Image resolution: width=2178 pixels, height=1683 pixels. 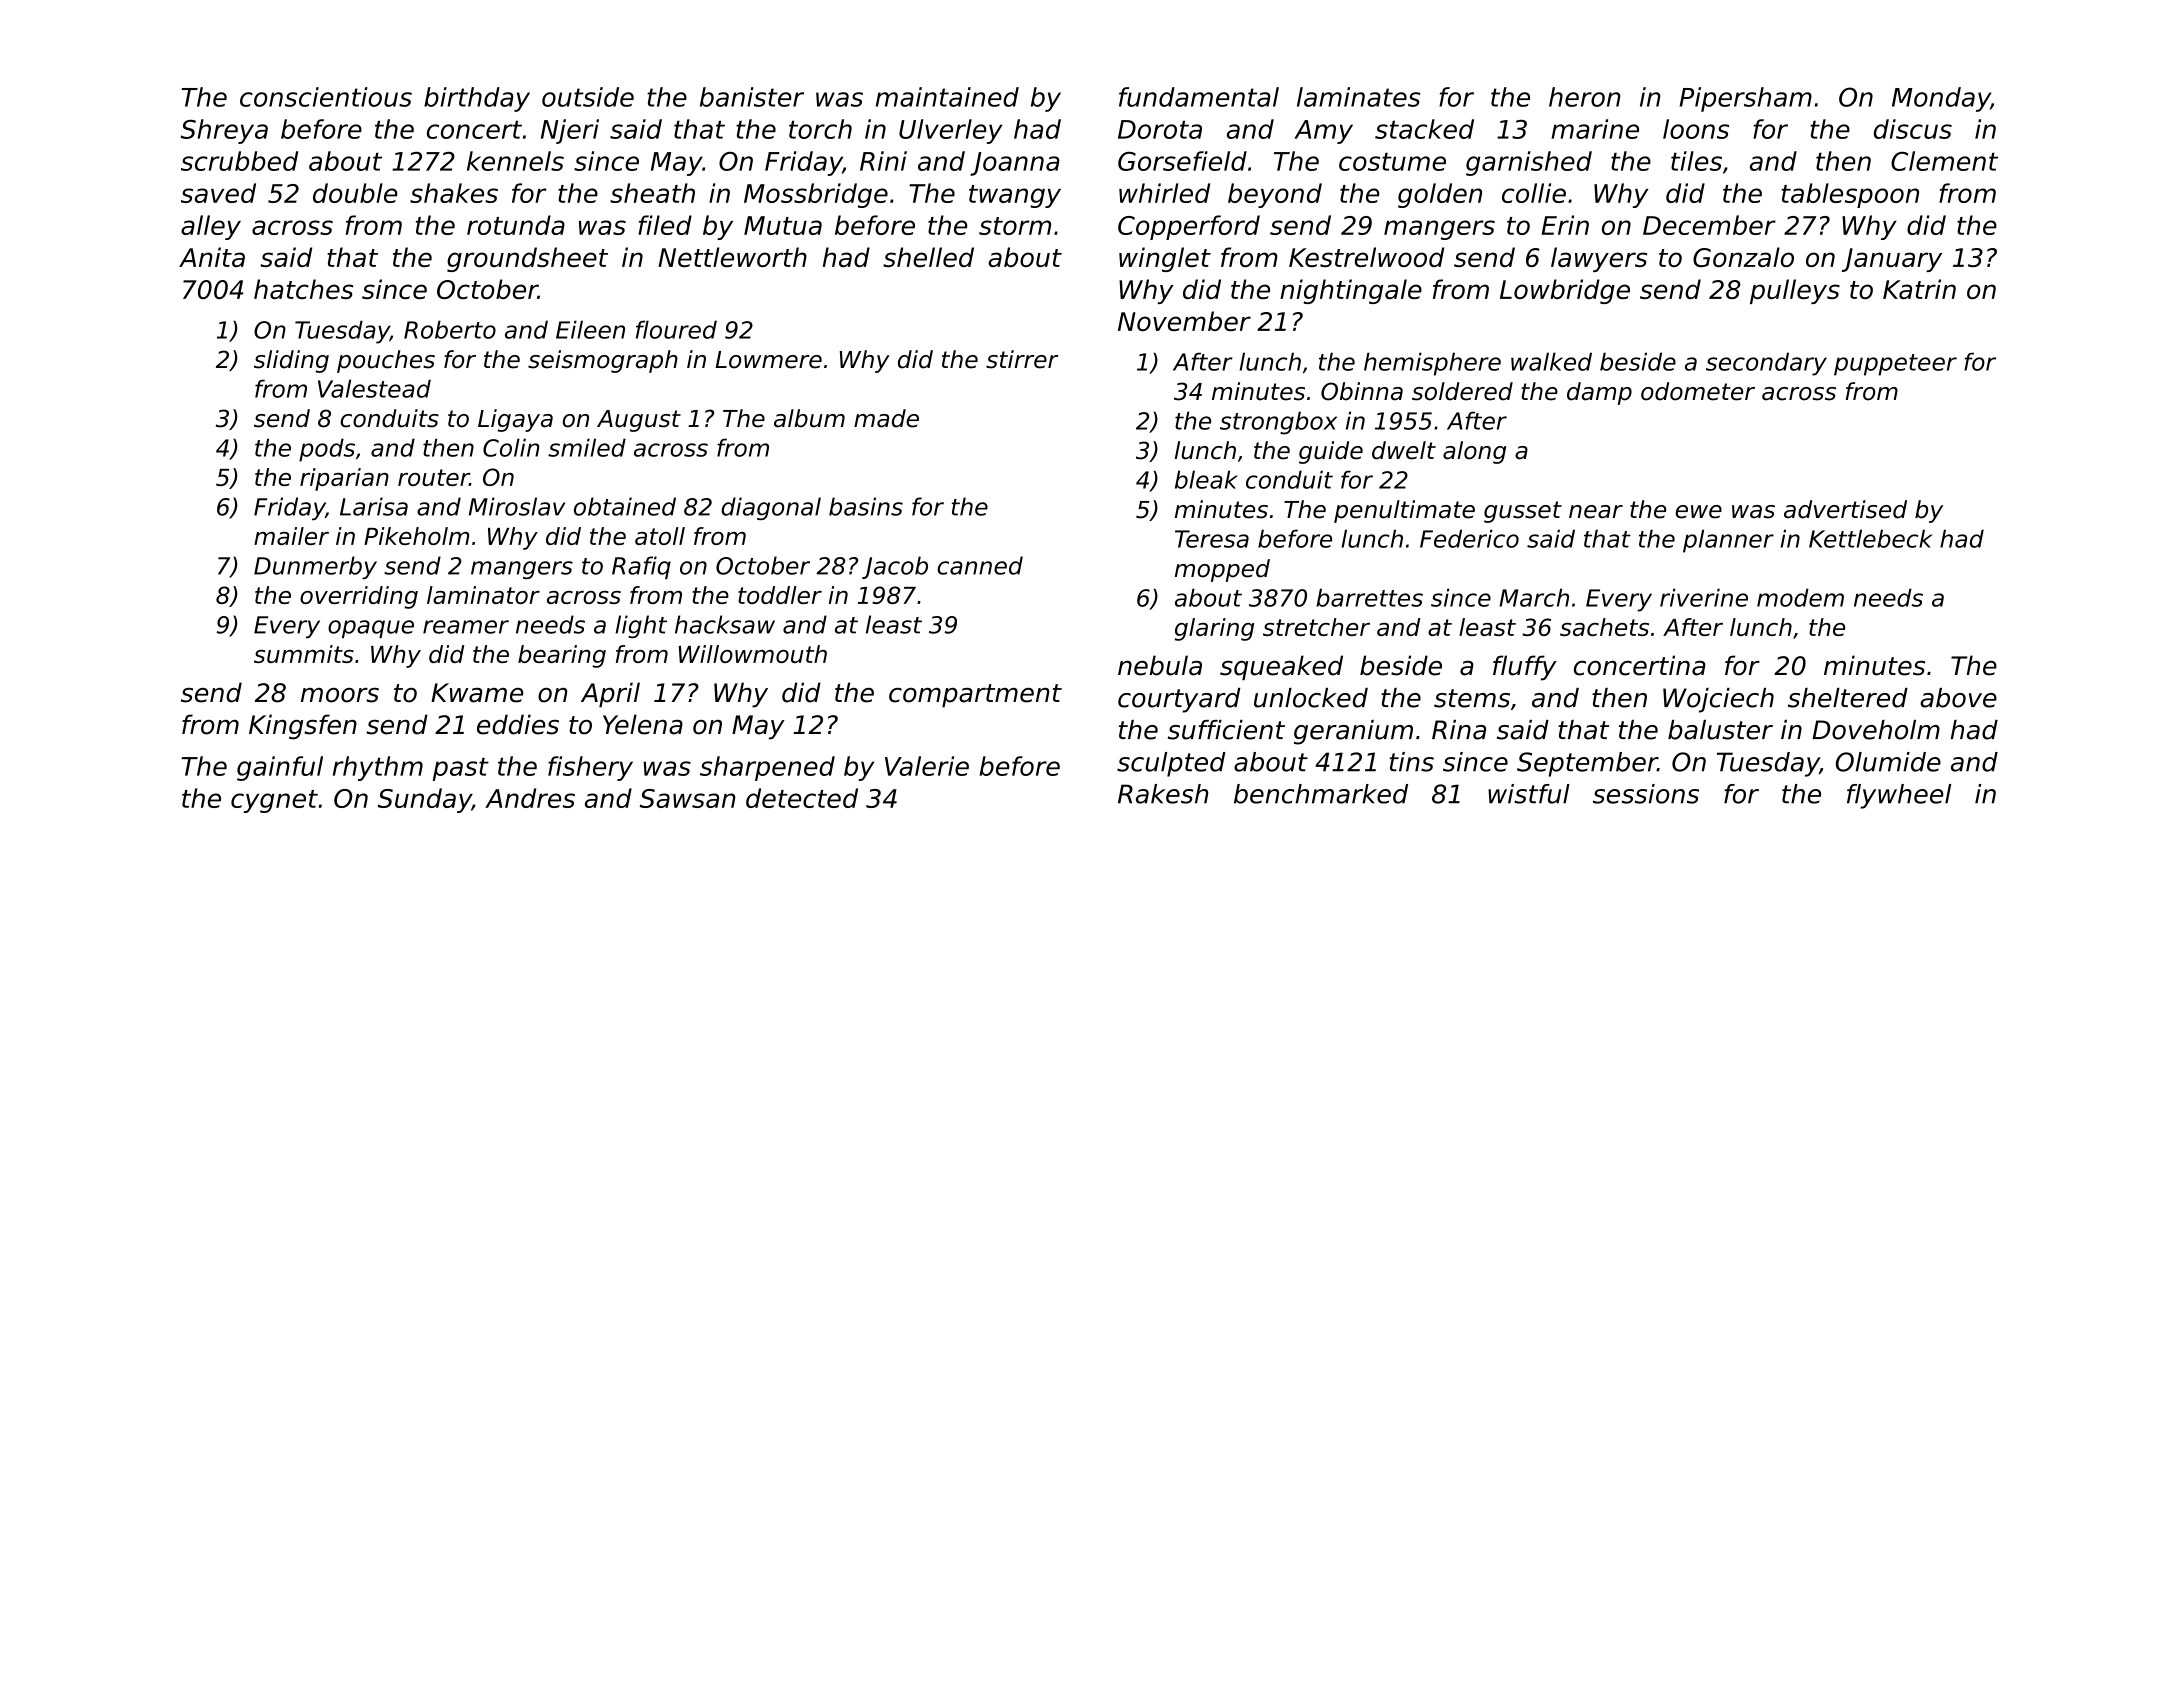 What do you see at coordinates (386, 361) in the screenshot?
I see `pouches` at bounding box center [386, 361].
